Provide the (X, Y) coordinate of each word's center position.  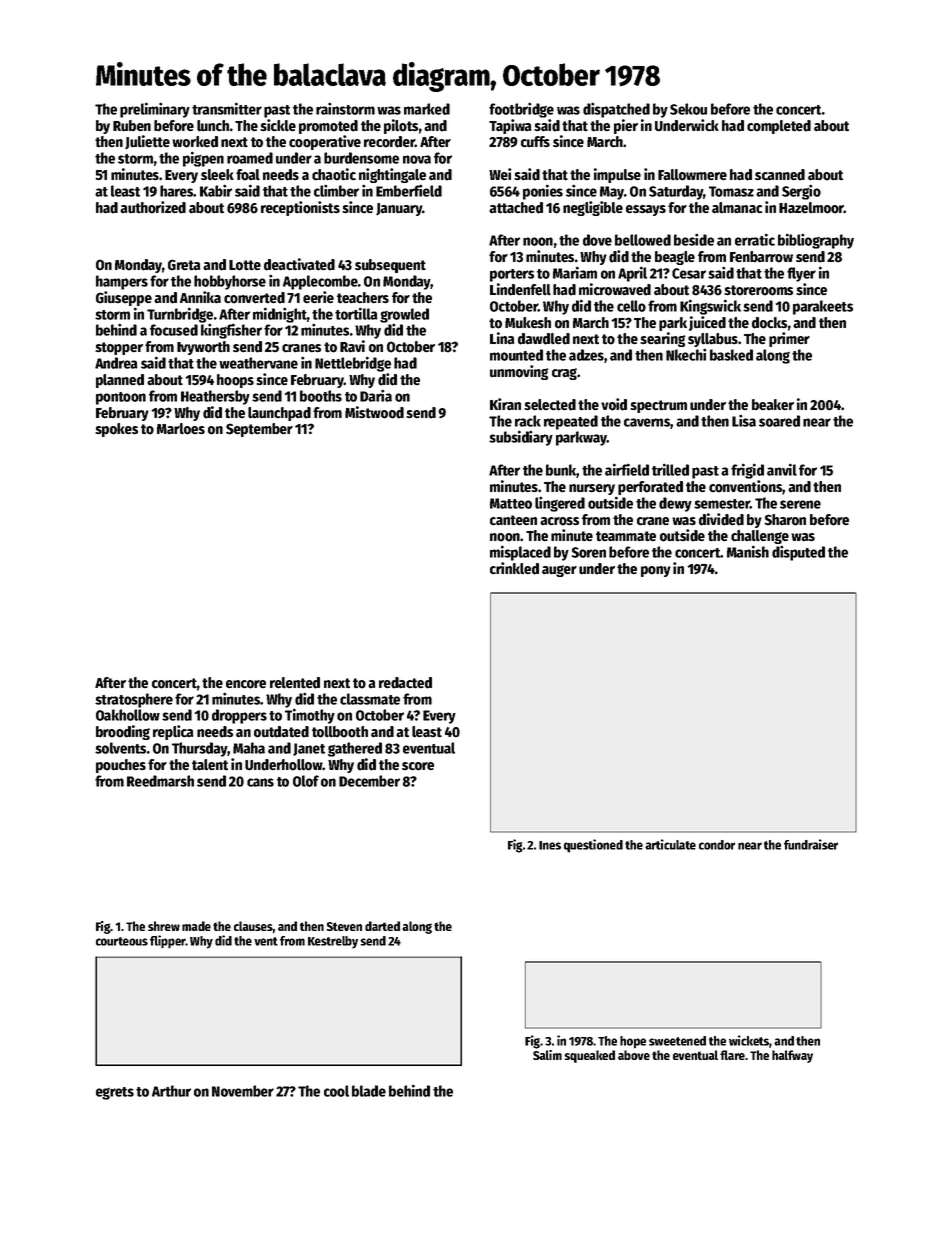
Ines (550, 845)
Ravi (352, 346)
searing (662, 339)
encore (246, 684)
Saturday (676, 192)
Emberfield (409, 190)
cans (260, 782)
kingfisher (231, 331)
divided (721, 519)
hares (177, 191)
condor (717, 845)
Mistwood (374, 412)
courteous (122, 941)
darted (382, 926)
